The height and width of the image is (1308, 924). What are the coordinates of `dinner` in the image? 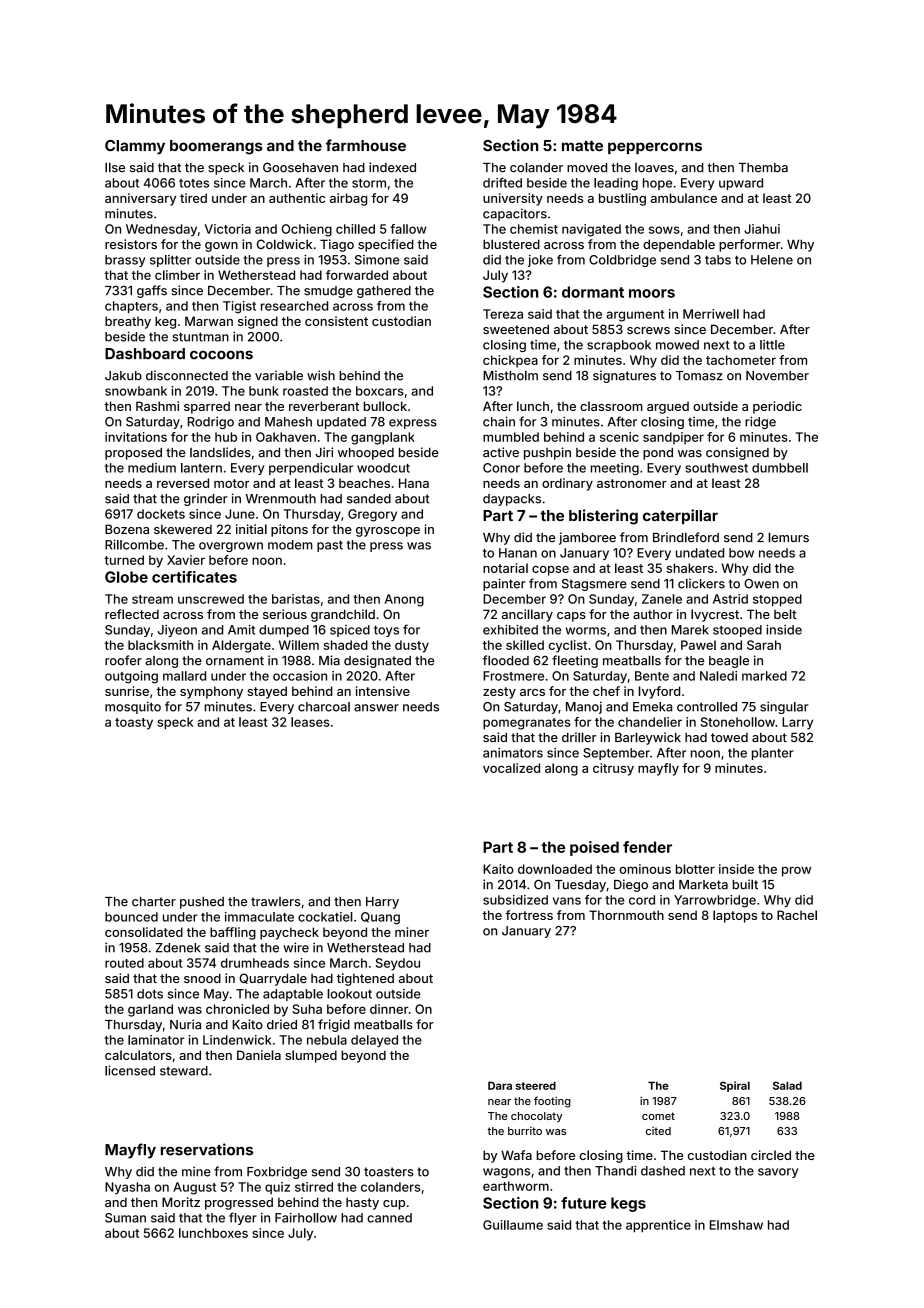 It's located at (389, 1009).
